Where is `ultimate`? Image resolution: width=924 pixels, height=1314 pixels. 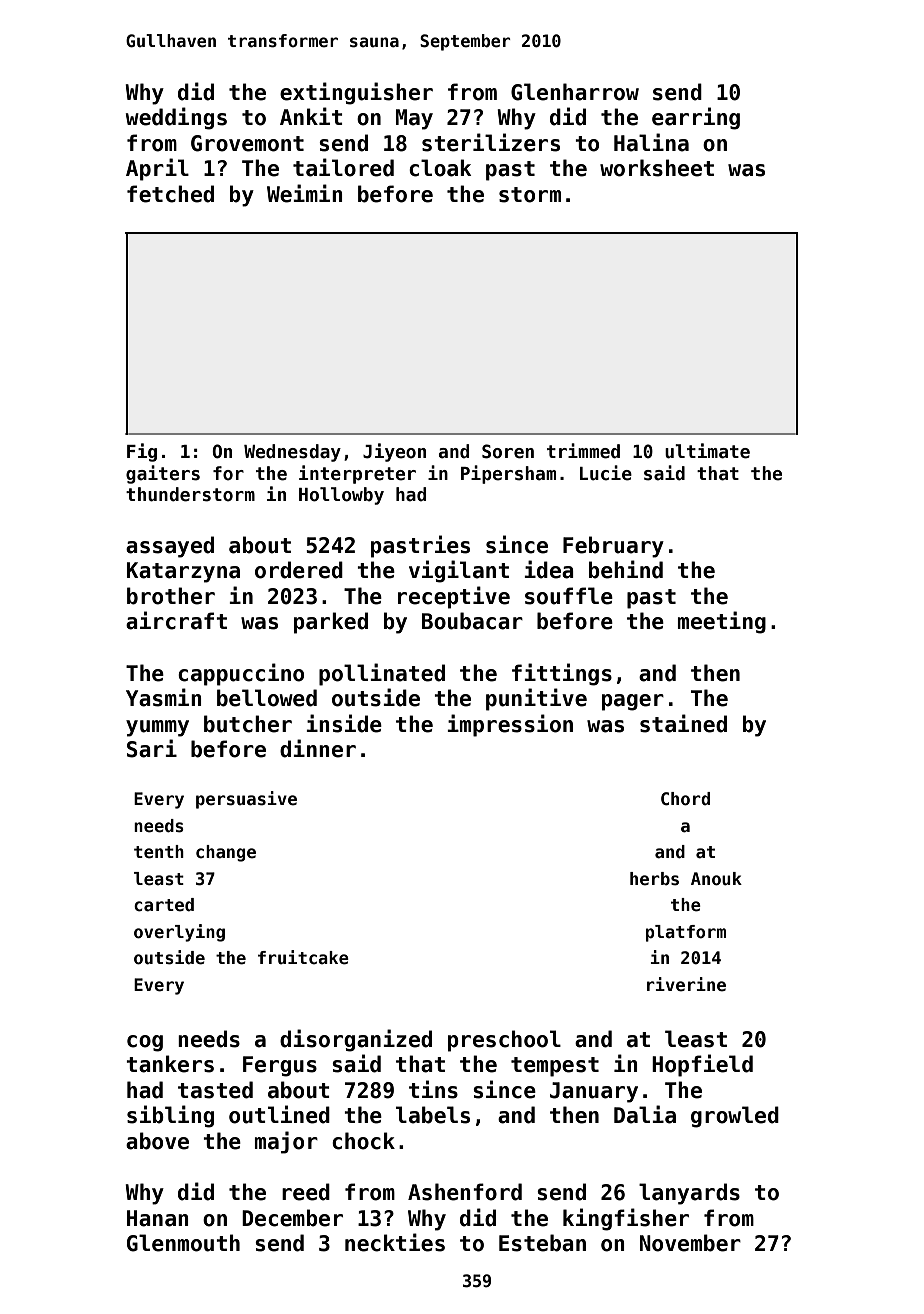 ultimate is located at coordinates (707, 451).
